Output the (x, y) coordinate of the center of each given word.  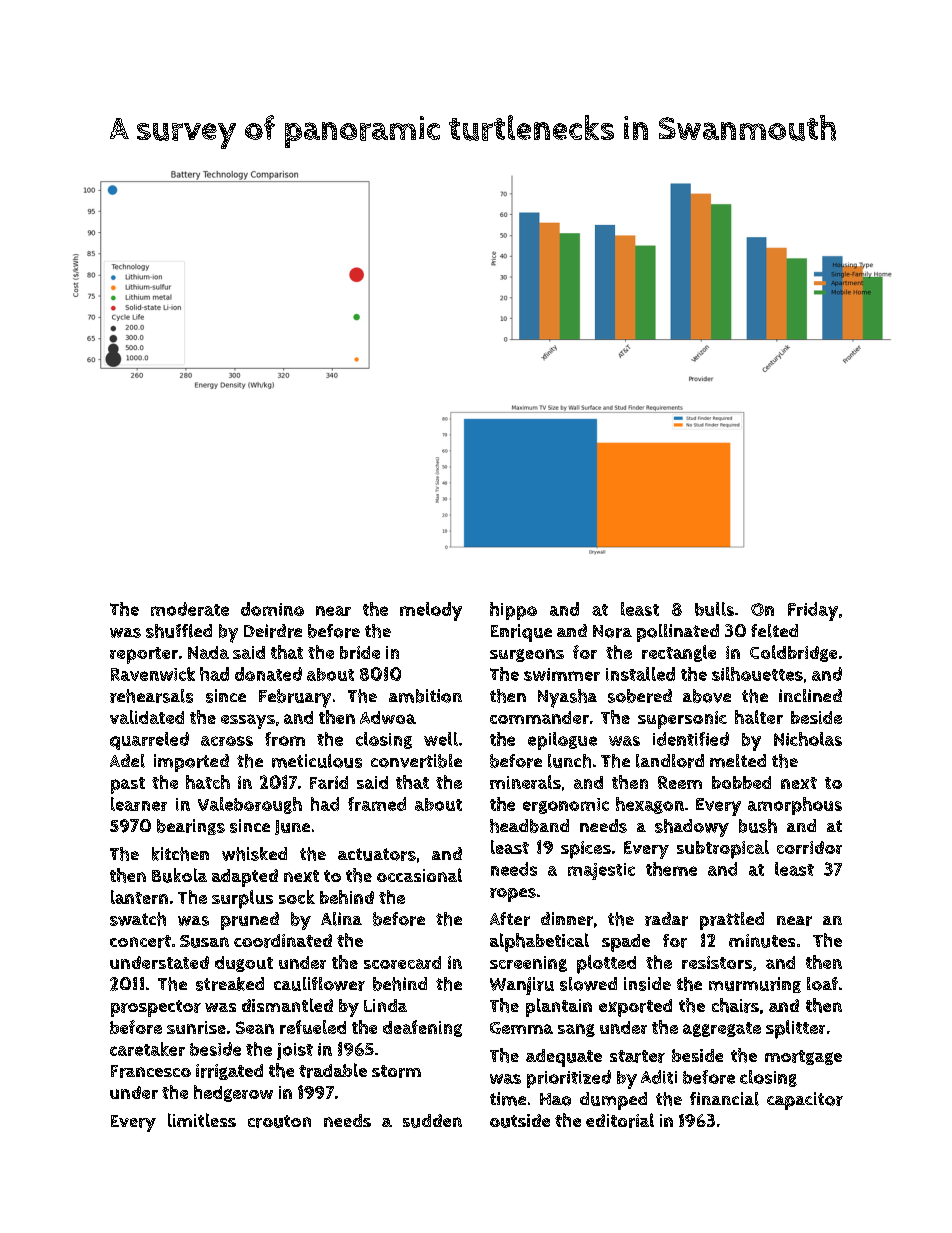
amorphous (795, 806)
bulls (714, 609)
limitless (202, 1120)
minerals (525, 782)
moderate (190, 609)
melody (431, 611)
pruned (250, 921)
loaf (822, 984)
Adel (127, 761)
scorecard (402, 962)
